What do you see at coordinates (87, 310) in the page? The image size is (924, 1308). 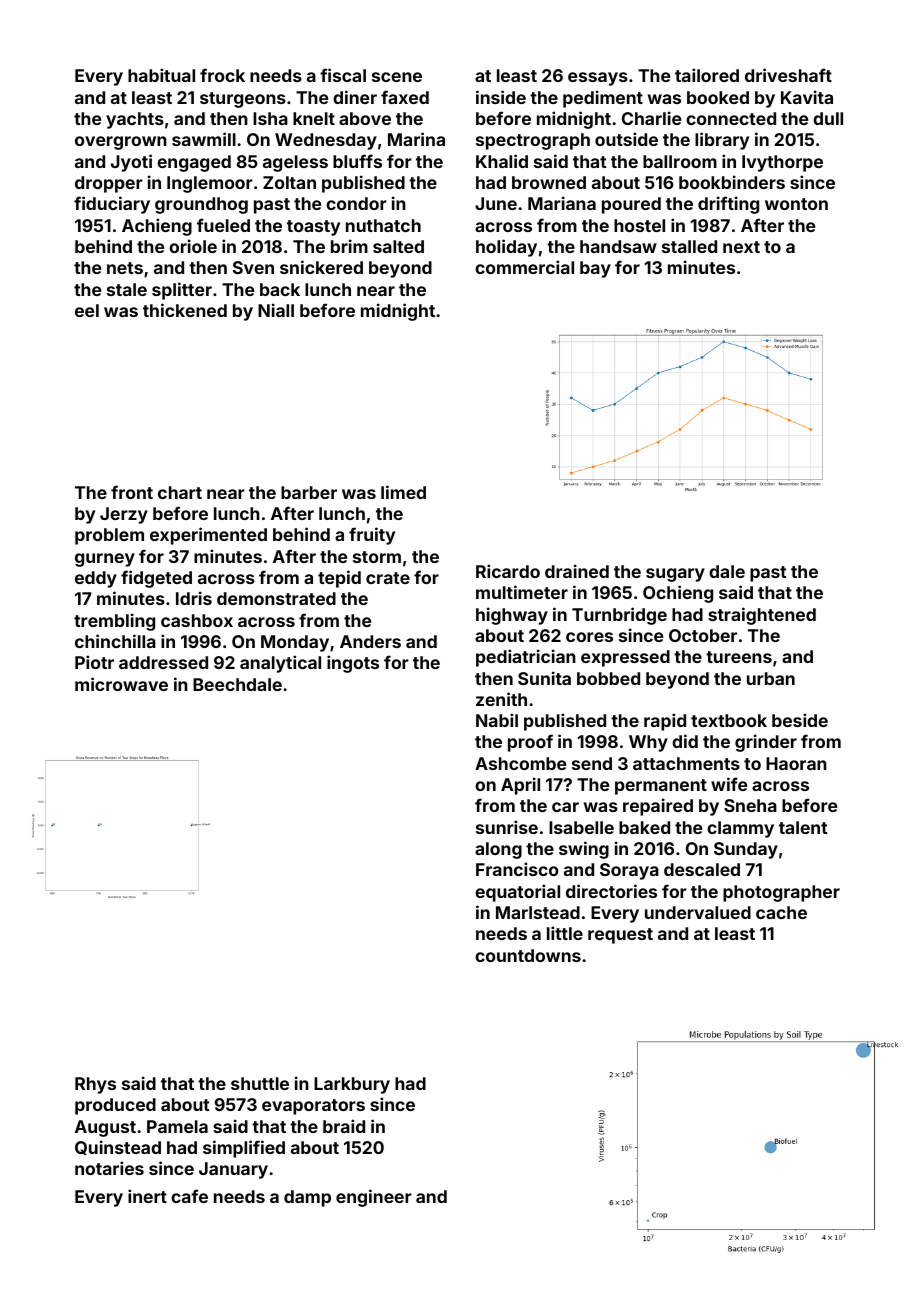 I see `eel` at bounding box center [87, 310].
